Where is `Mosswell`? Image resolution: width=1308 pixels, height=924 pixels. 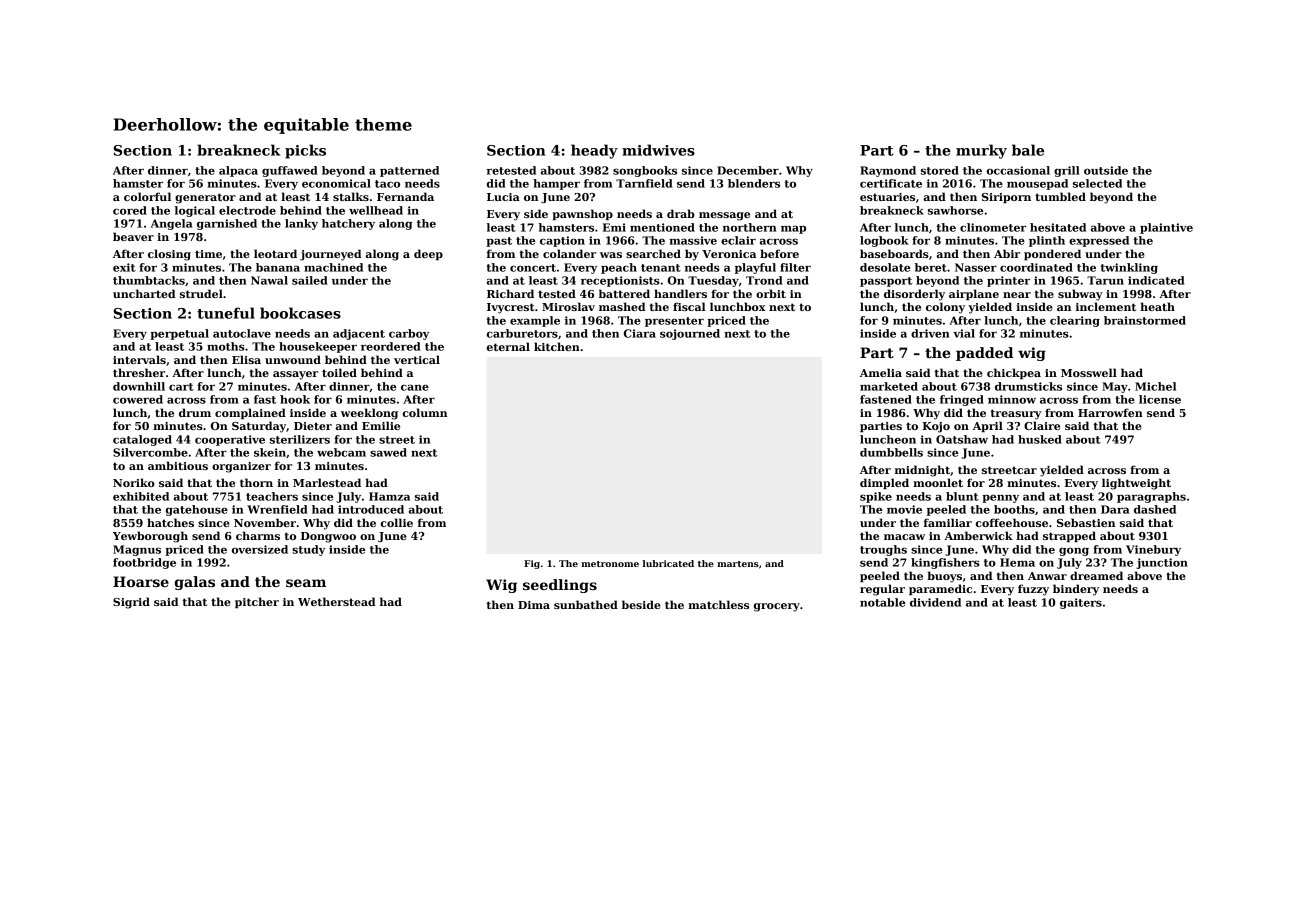
Mosswell is located at coordinates (1089, 372).
